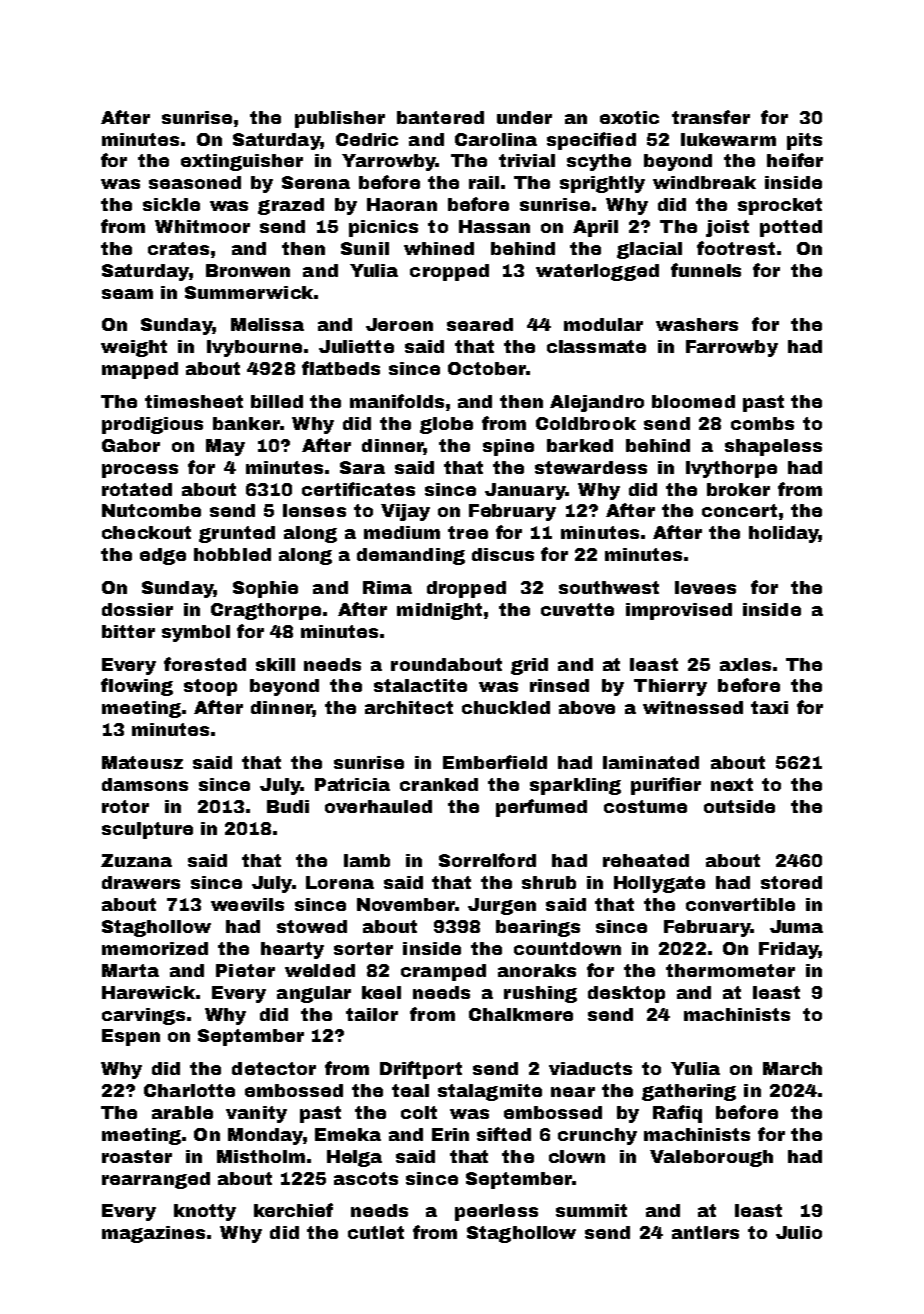  I want to click on Gabor, so click(131, 445).
